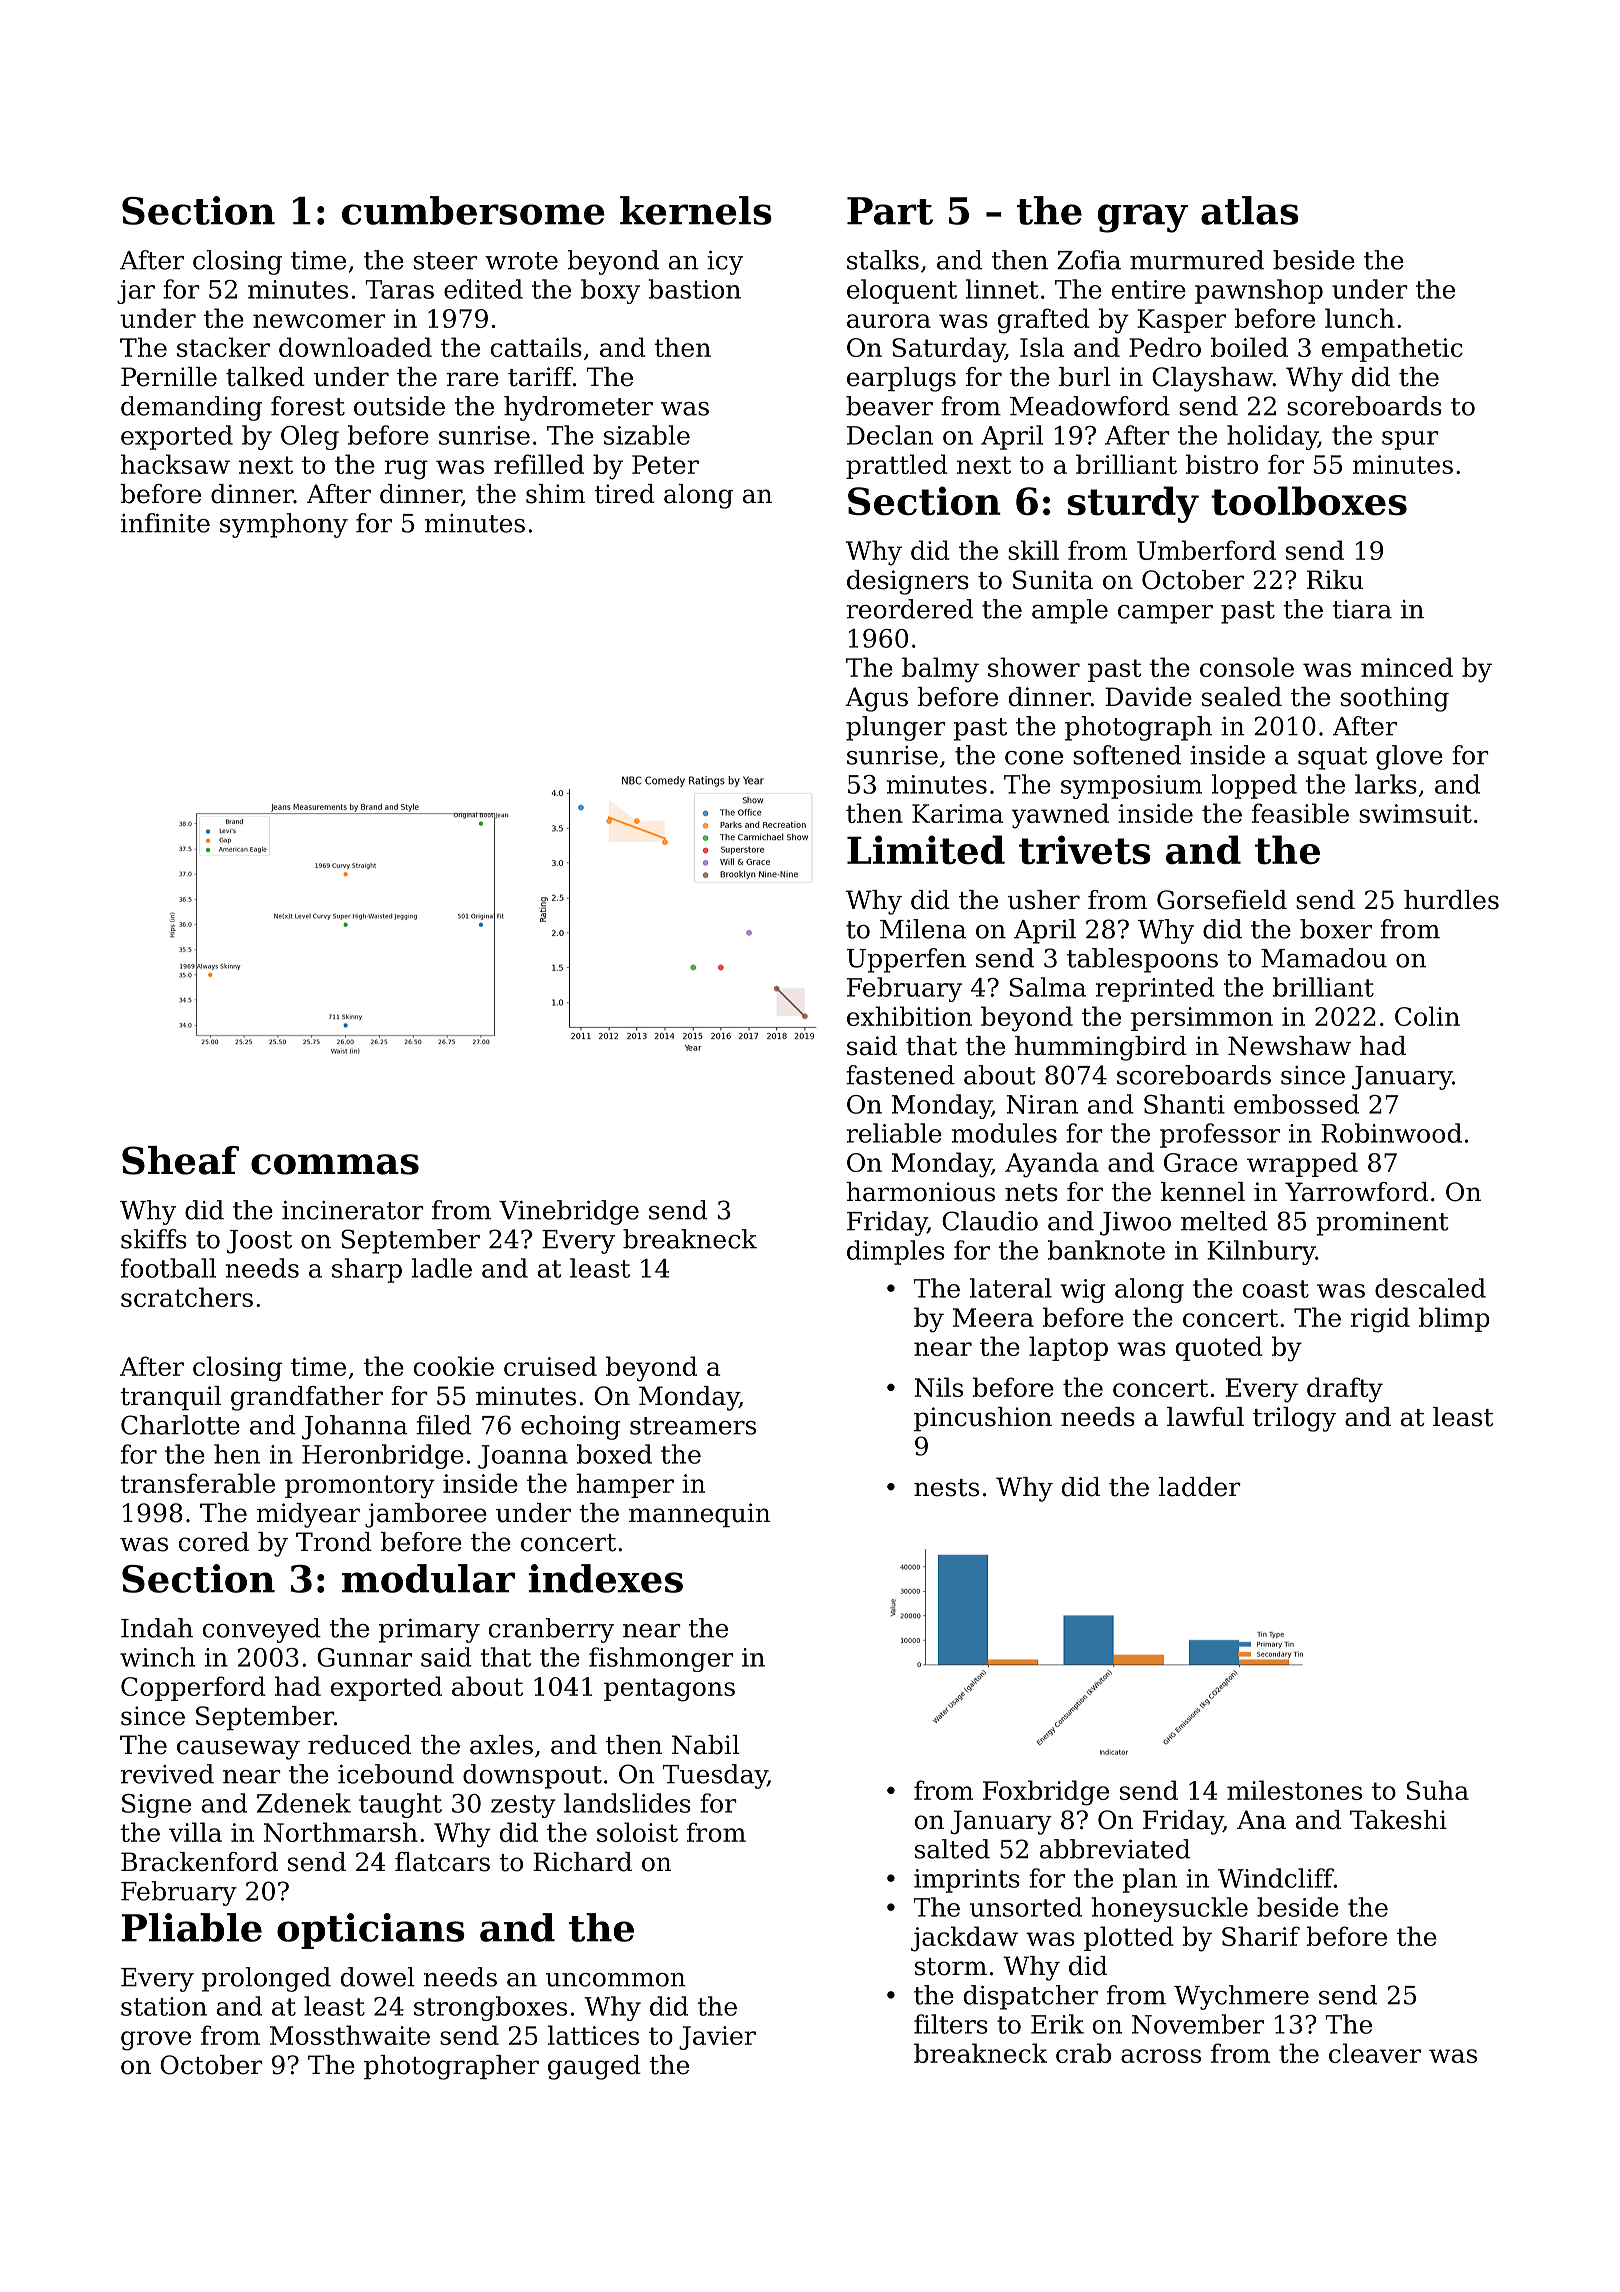  What do you see at coordinates (1296, 1104) in the screenshot?
I see `embossed` at bounding box center [1296, 1104].
